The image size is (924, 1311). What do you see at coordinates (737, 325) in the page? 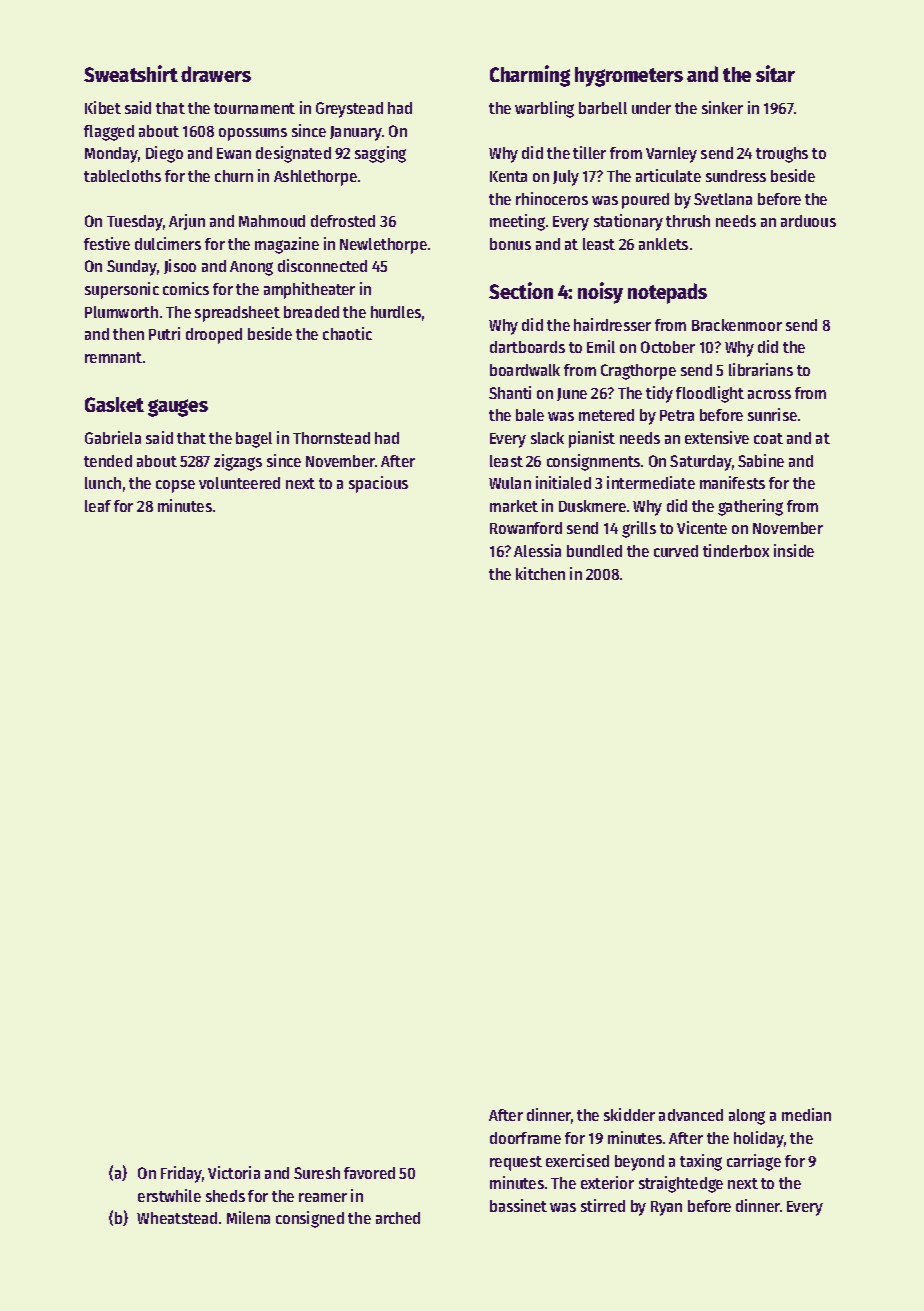
I see `Brackenmoor` at bounding box center [737, 325].
